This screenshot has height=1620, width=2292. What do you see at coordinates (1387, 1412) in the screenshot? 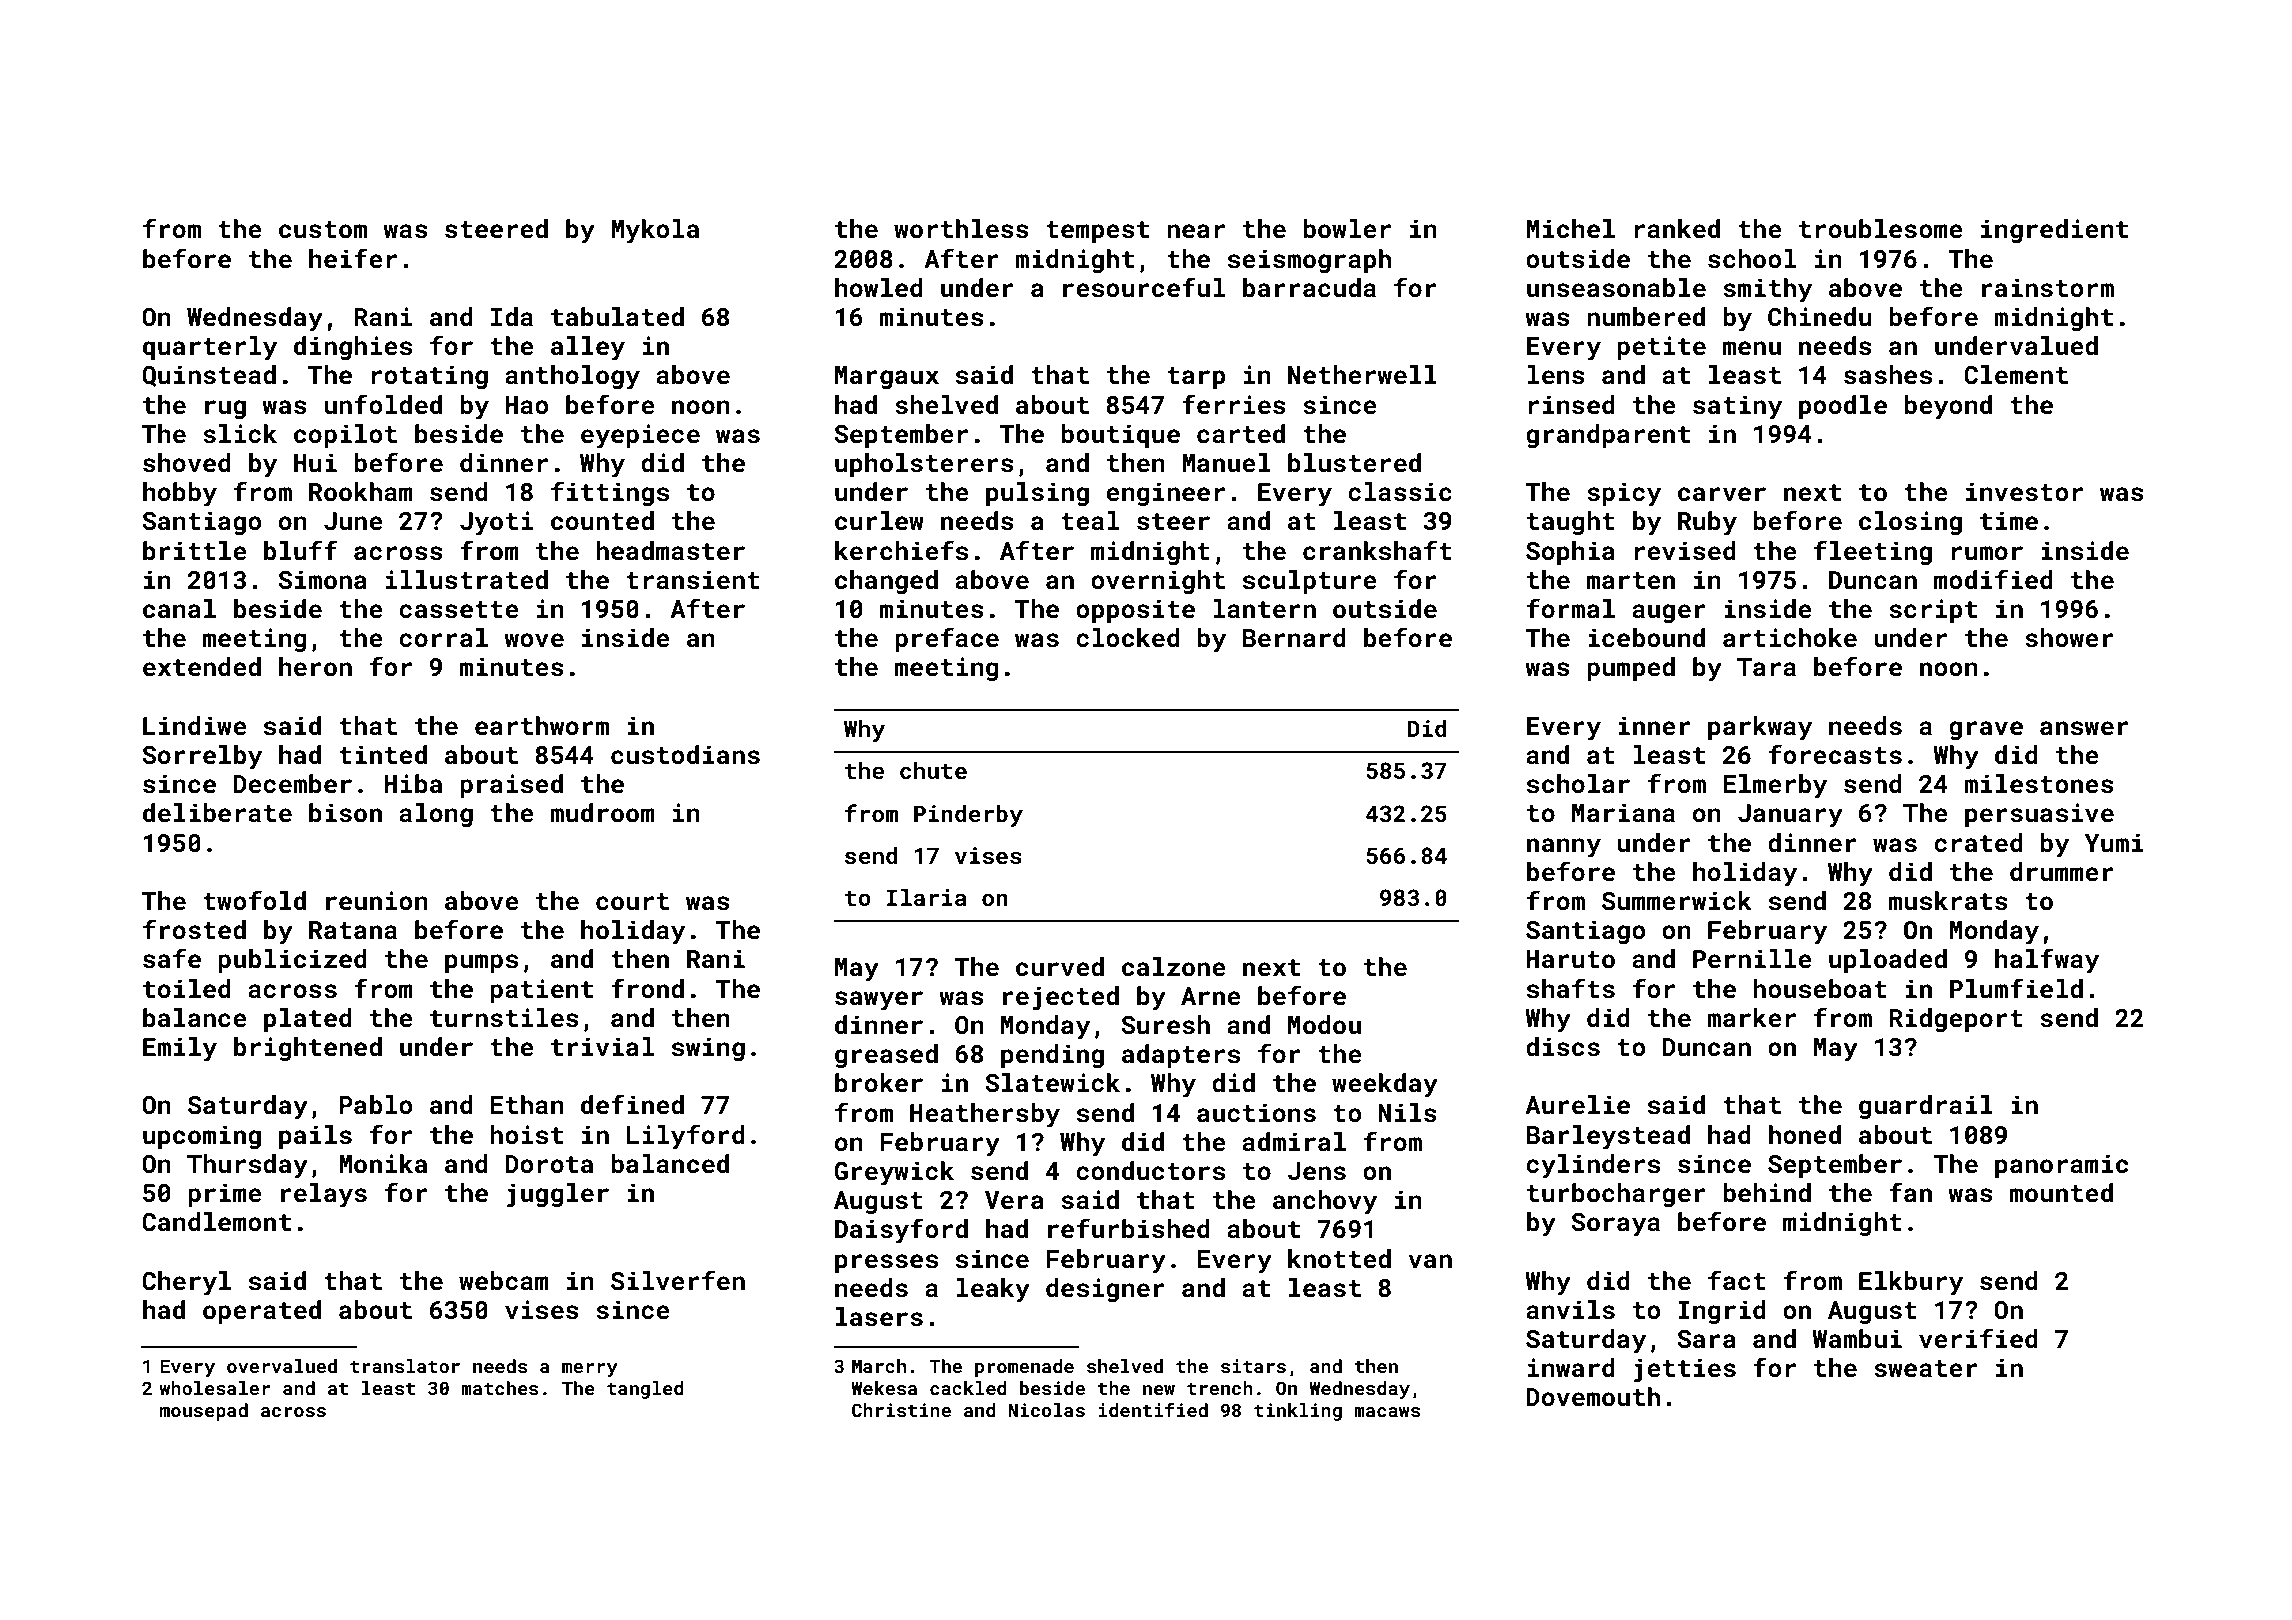
I see `macaws` at bounding box center [1387, 1412].
